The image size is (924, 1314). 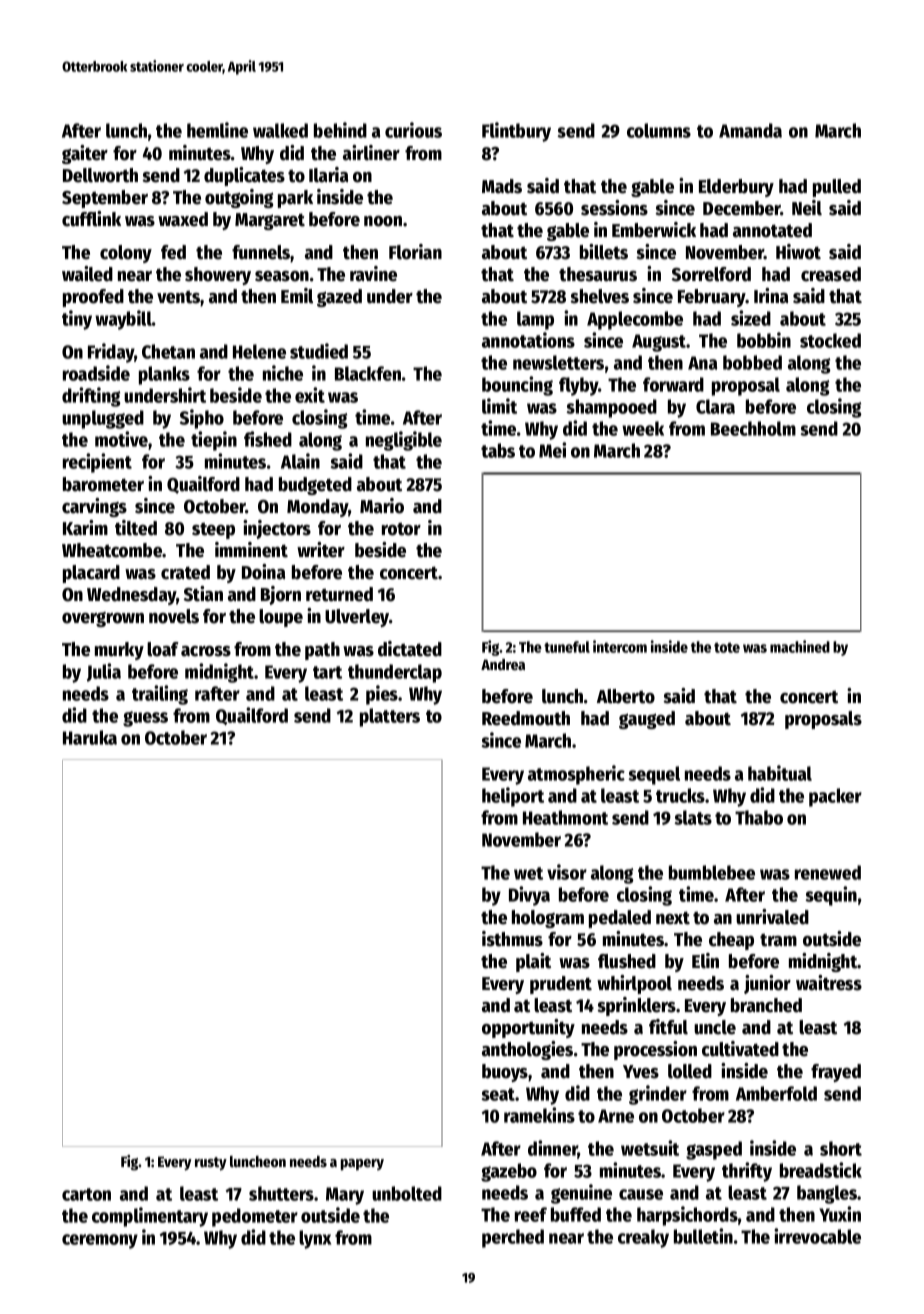 What do you see at coordinates (750, 130) in the document?
I see `Amanda` at bounding box center [750, 130].
